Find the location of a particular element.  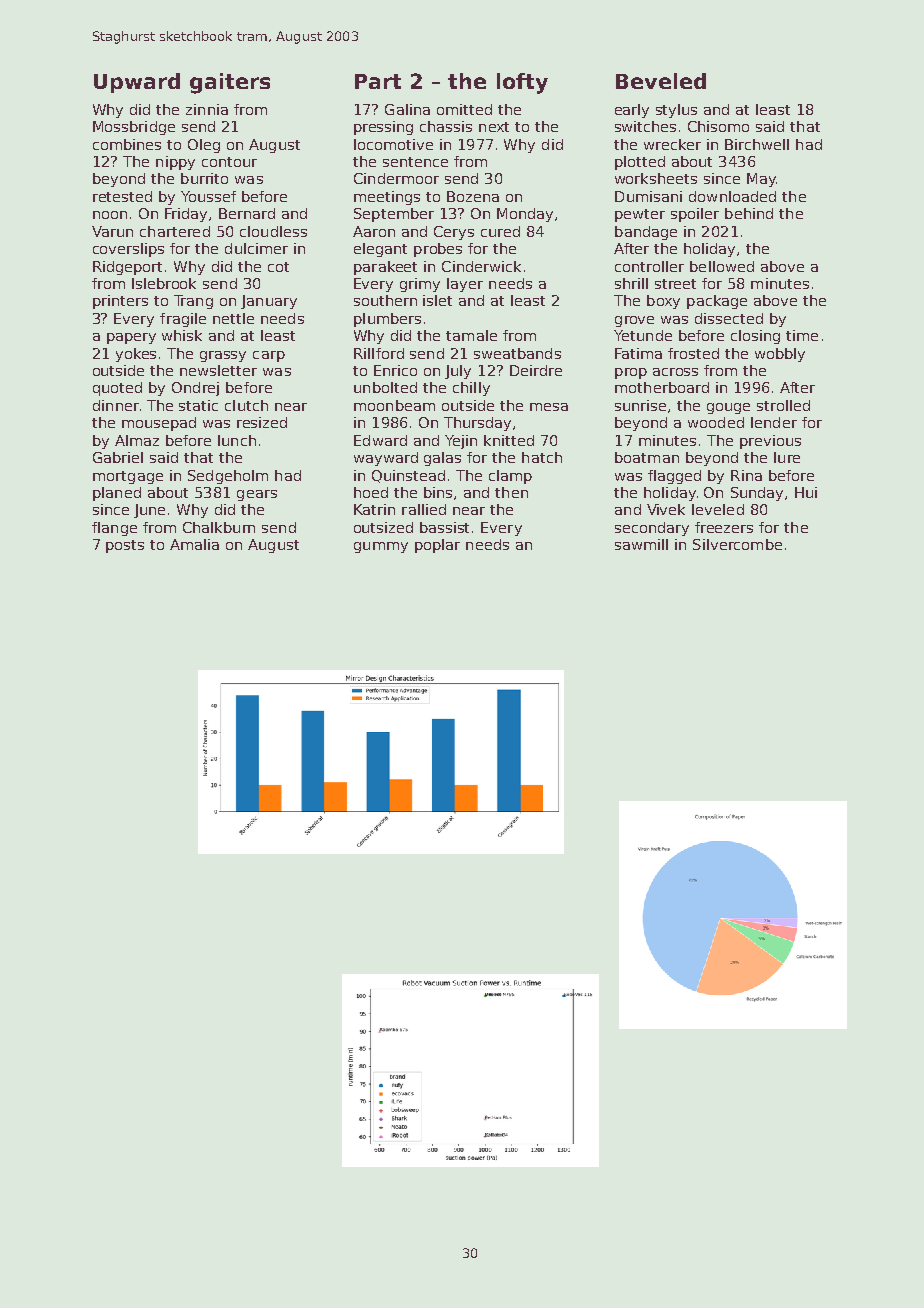

posts is located at coordinates (125, 546).
